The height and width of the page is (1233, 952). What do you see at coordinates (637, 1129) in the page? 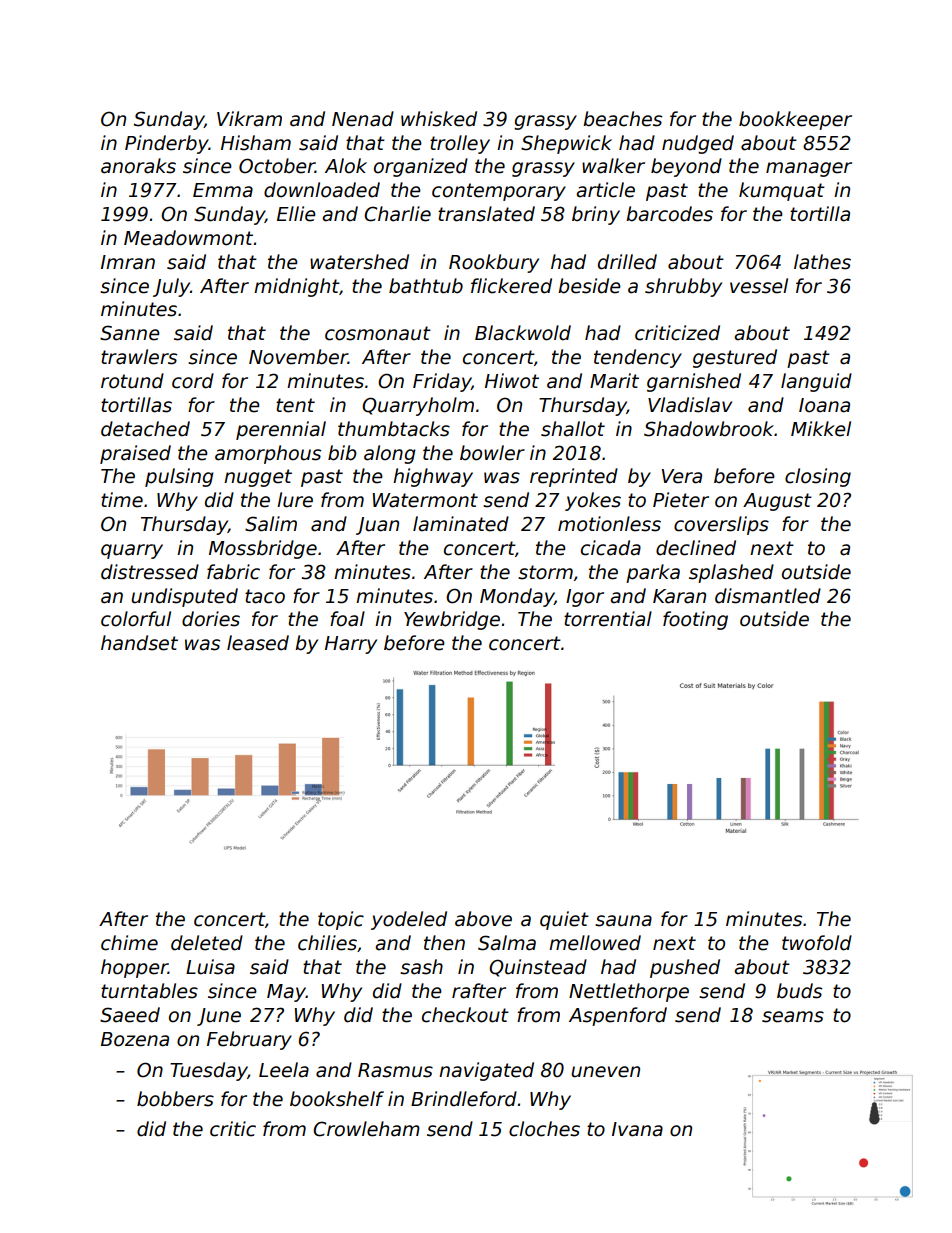
I see `Ivana` at bounding box center [637, 1129].
